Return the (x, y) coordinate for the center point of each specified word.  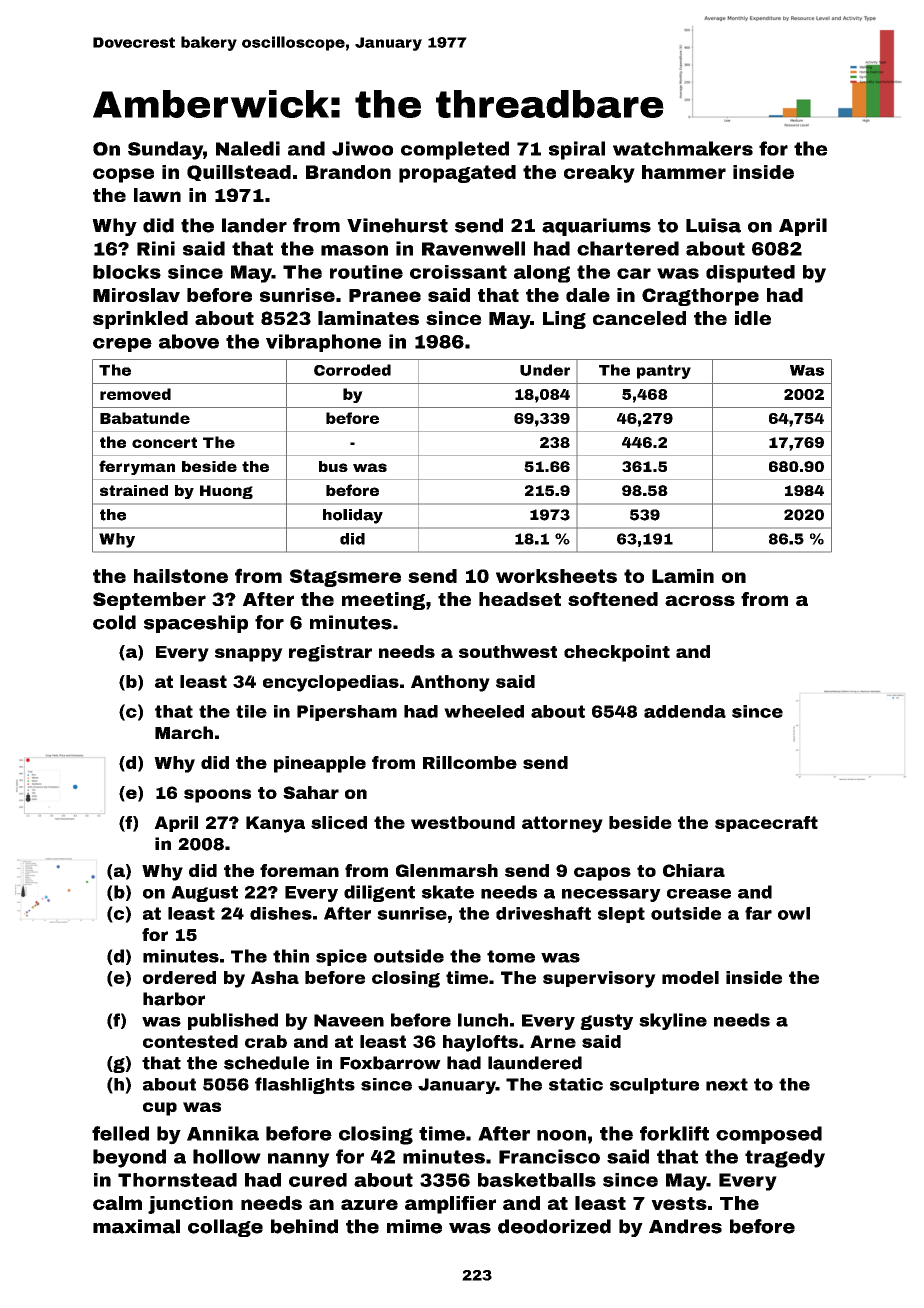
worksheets (556, 576)
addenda (685, 711)
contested (190, 1041)
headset (520, 599)
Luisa (713, 225)
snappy (249, 655)
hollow (227, 1156)
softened (613, 599)
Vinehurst (397, 225)
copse (123, 175)
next (727, 1084)
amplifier (450, 1205)
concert (164, 442)
